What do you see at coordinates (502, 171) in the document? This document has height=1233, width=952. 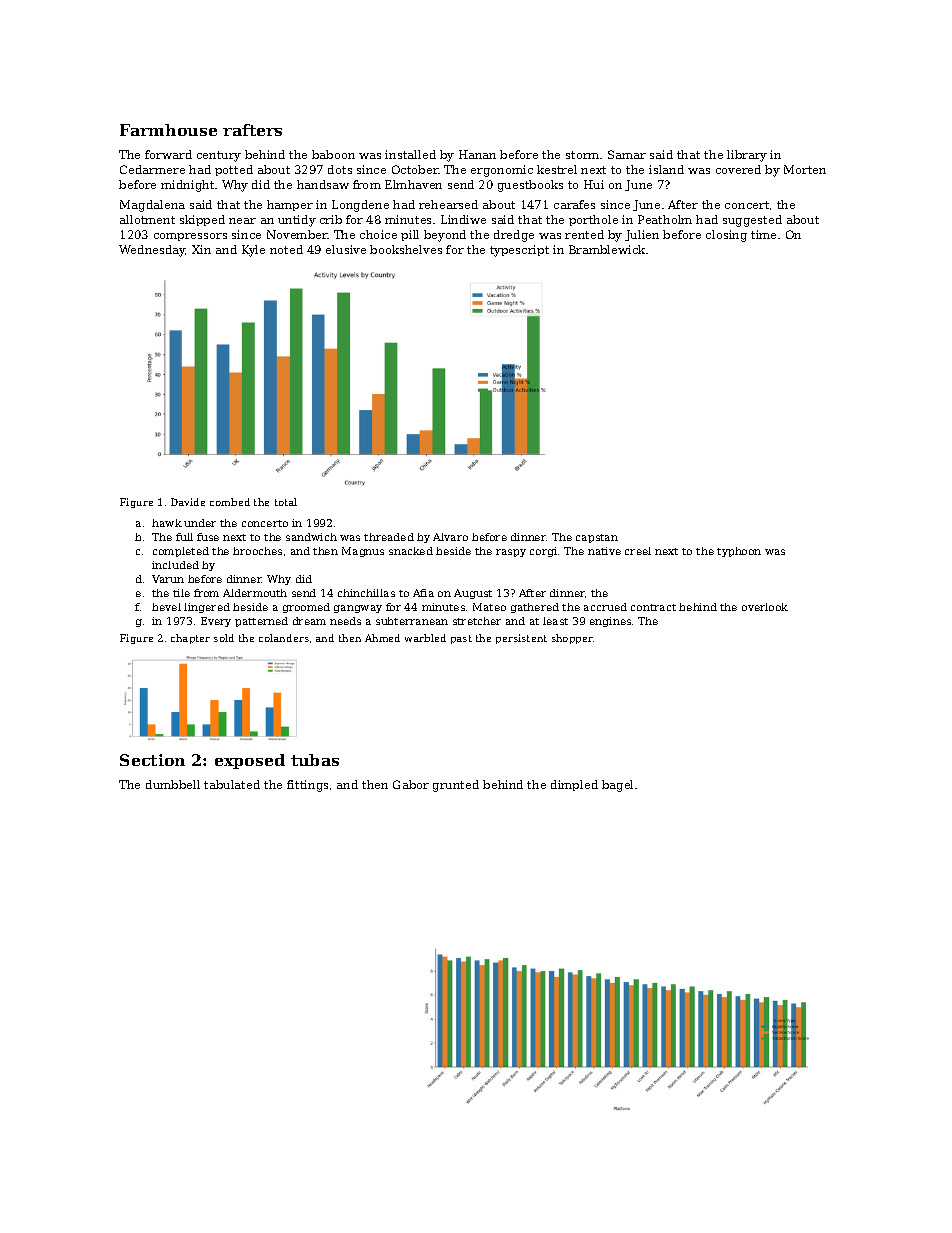 I see `ergonomic` at bounding box center [502, 171].
